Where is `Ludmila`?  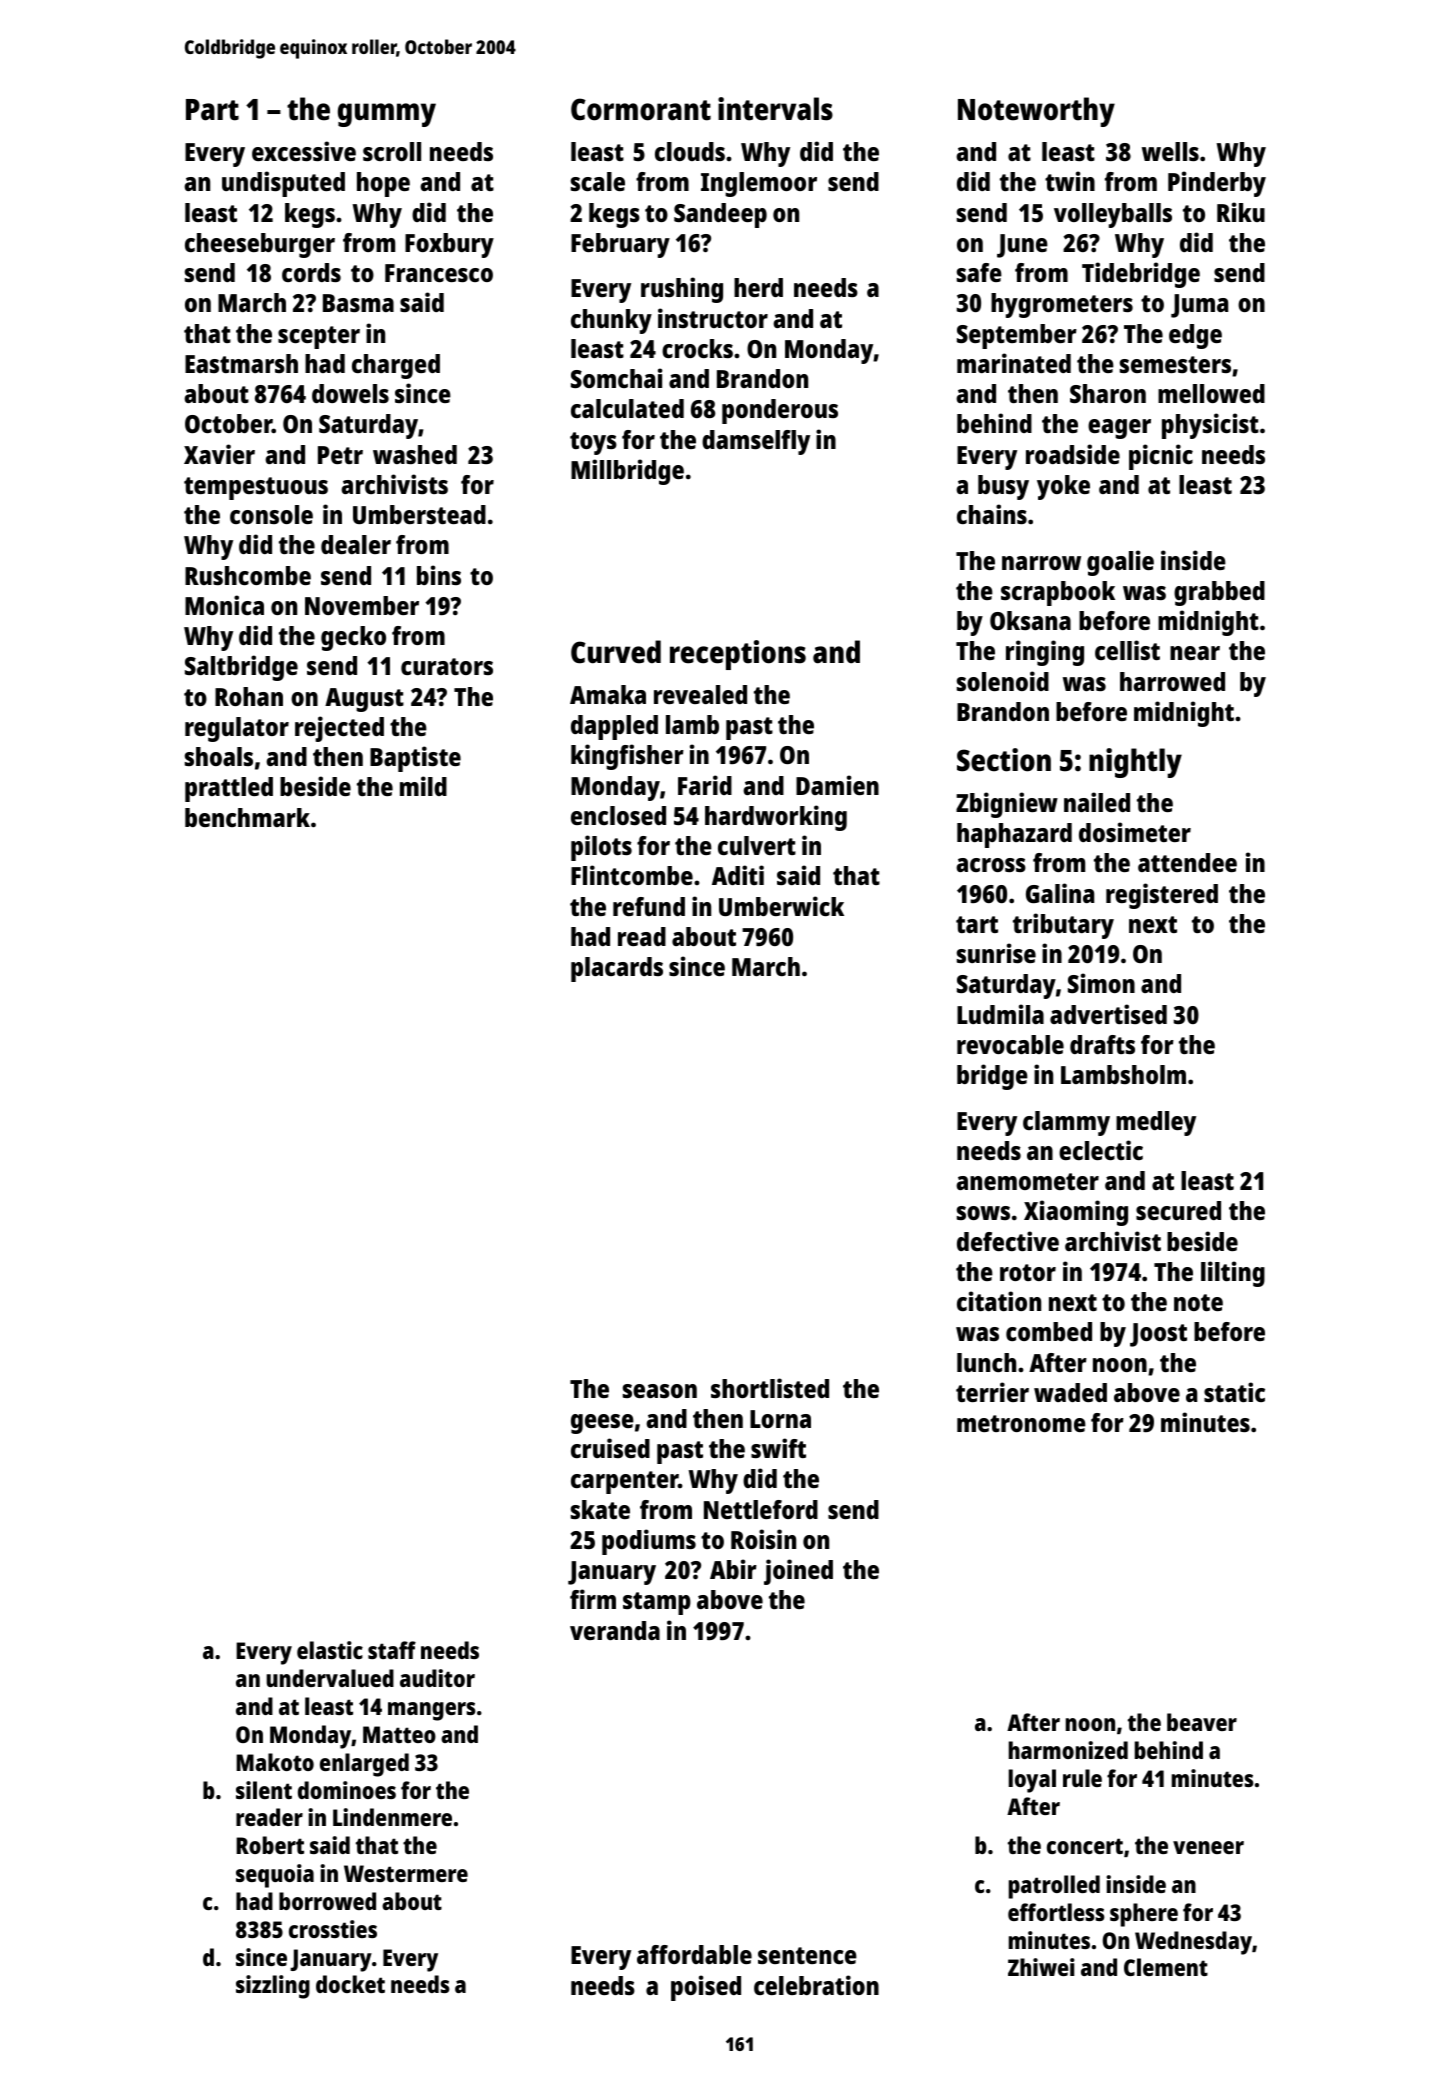
Ludmila is located at coordinates (1000, 1014).
